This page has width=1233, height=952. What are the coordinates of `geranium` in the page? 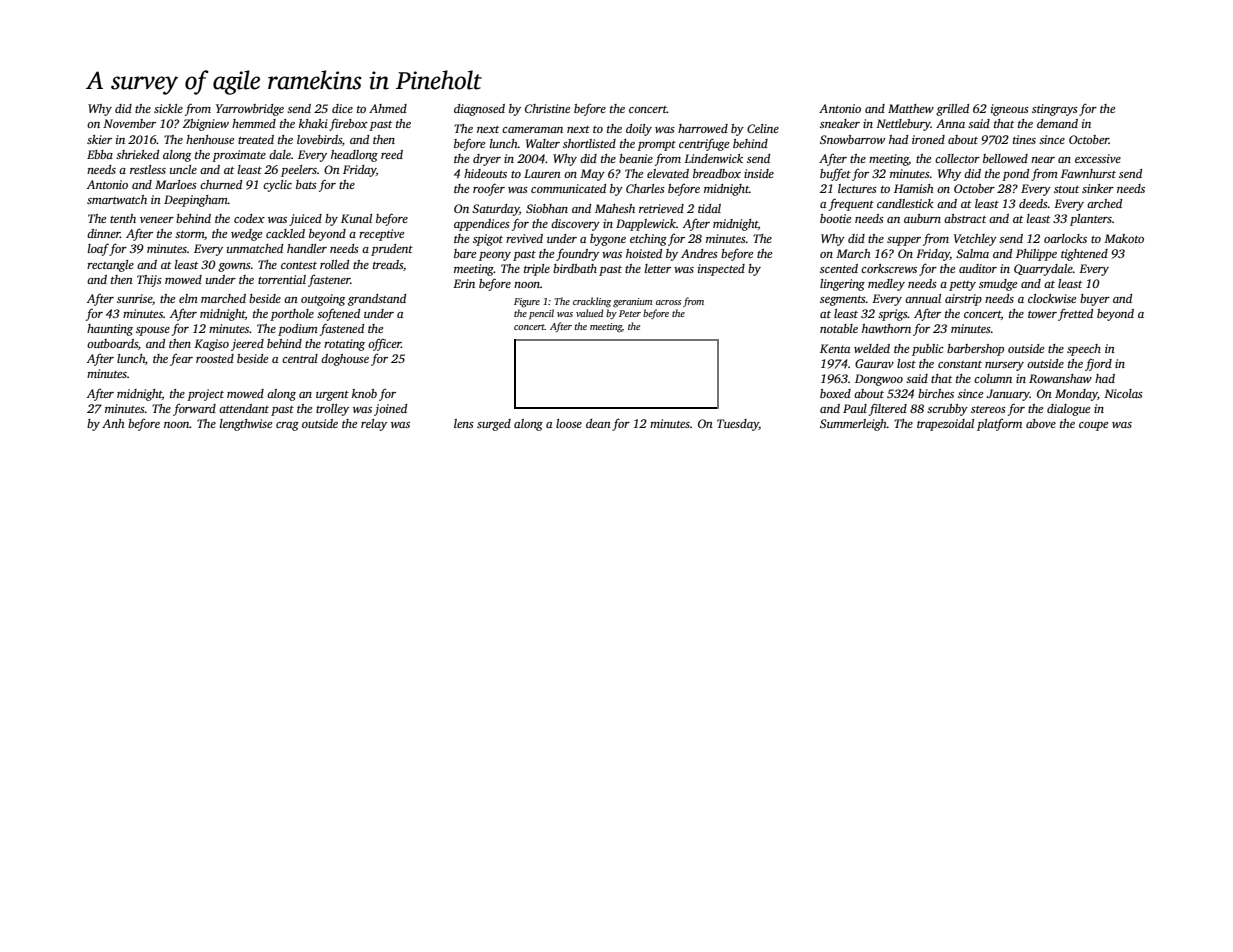 It's located at (632, 303).
